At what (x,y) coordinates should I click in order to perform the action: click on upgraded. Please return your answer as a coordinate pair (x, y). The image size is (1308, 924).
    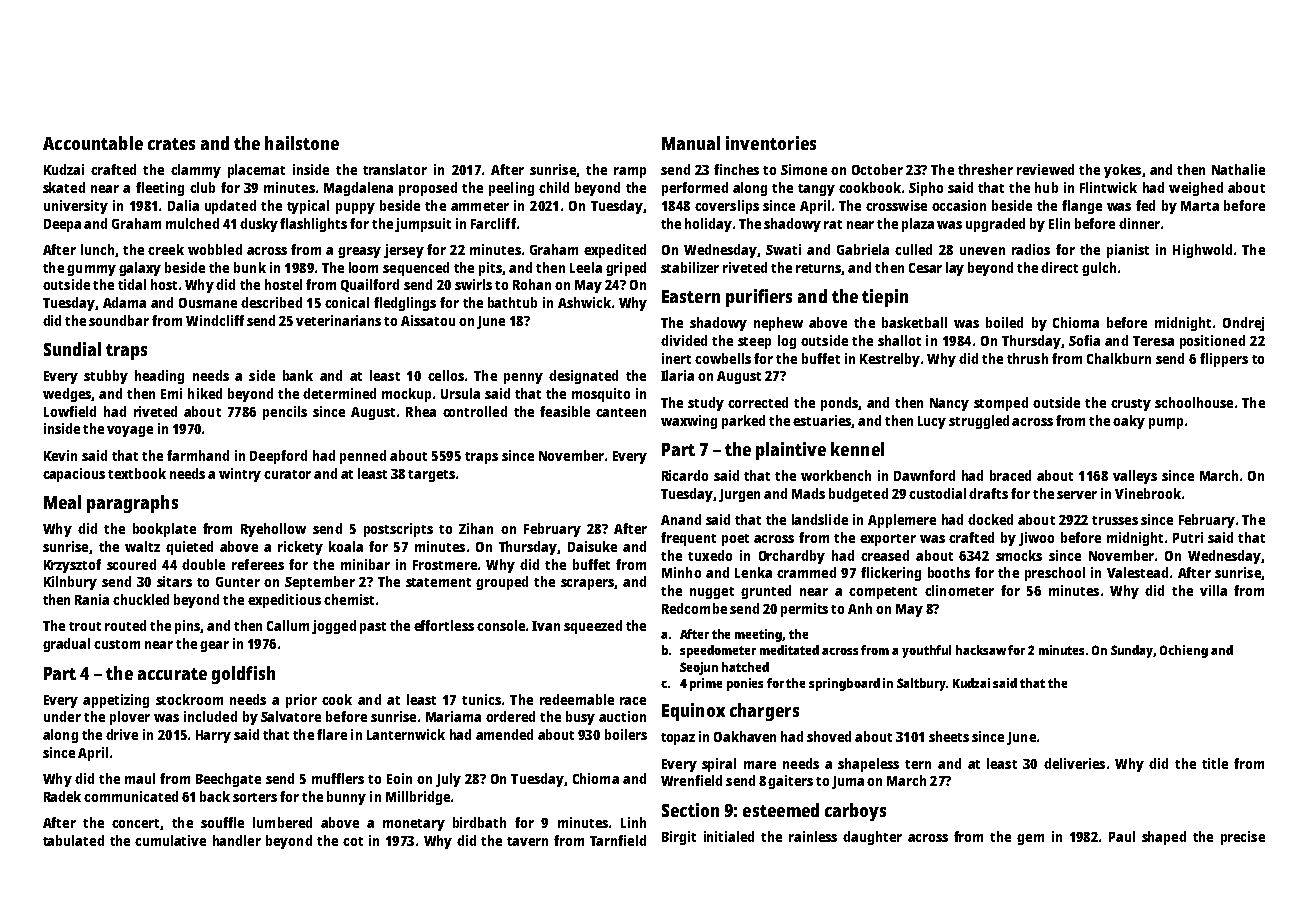
    Looking at the image, I should click on (995, 225).
